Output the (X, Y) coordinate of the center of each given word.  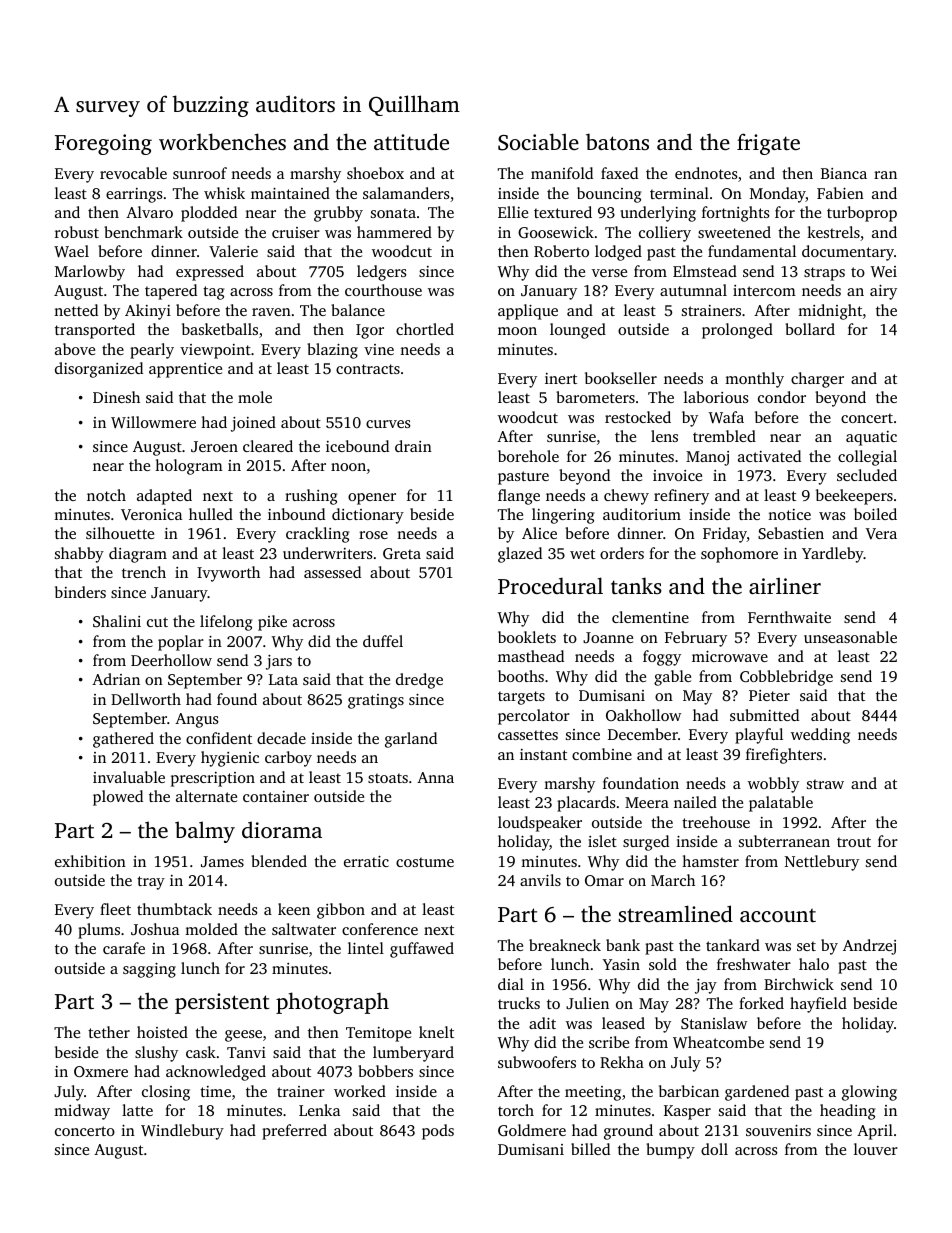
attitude (411, 141)
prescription (213, 779)
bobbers (385, 1071)
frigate (768, 144)
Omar (604, 880)
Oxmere (101, 1071)
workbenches (222, 141)
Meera (647, 802)
